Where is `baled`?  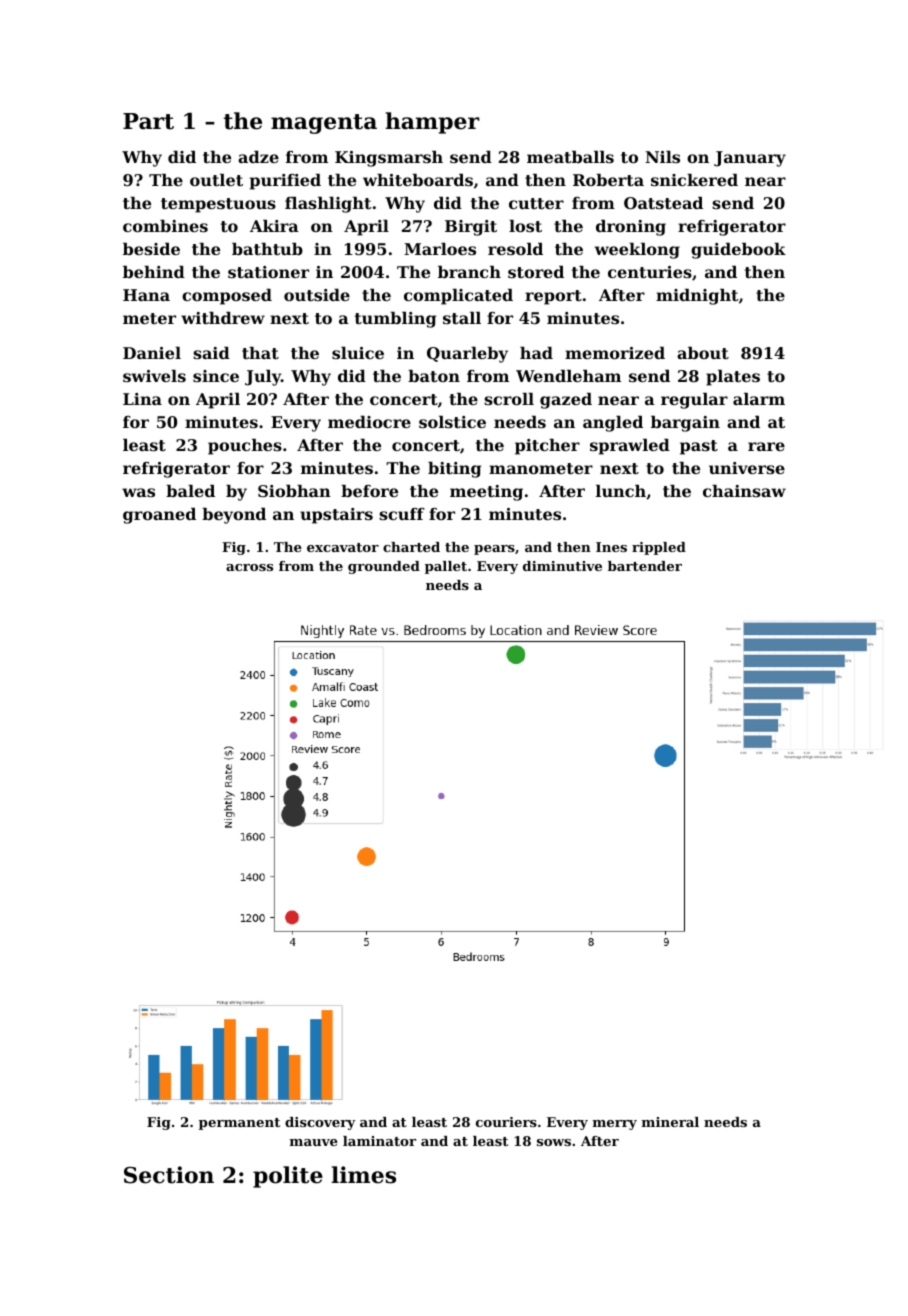
baled is located at coordinates (190, 491).
